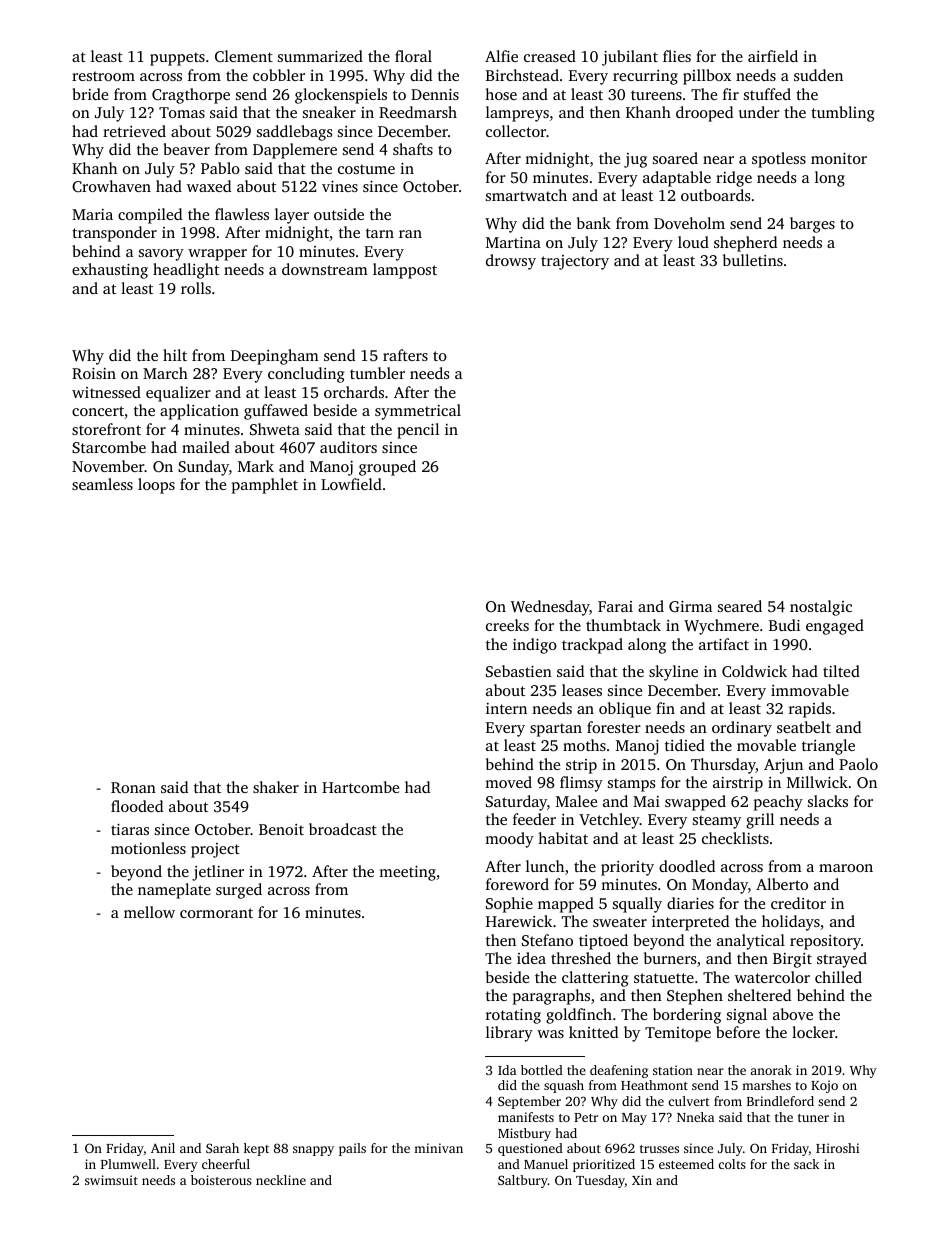 This image has width=952, height=1233. I want to click on Shweta, so click(275, 429).
